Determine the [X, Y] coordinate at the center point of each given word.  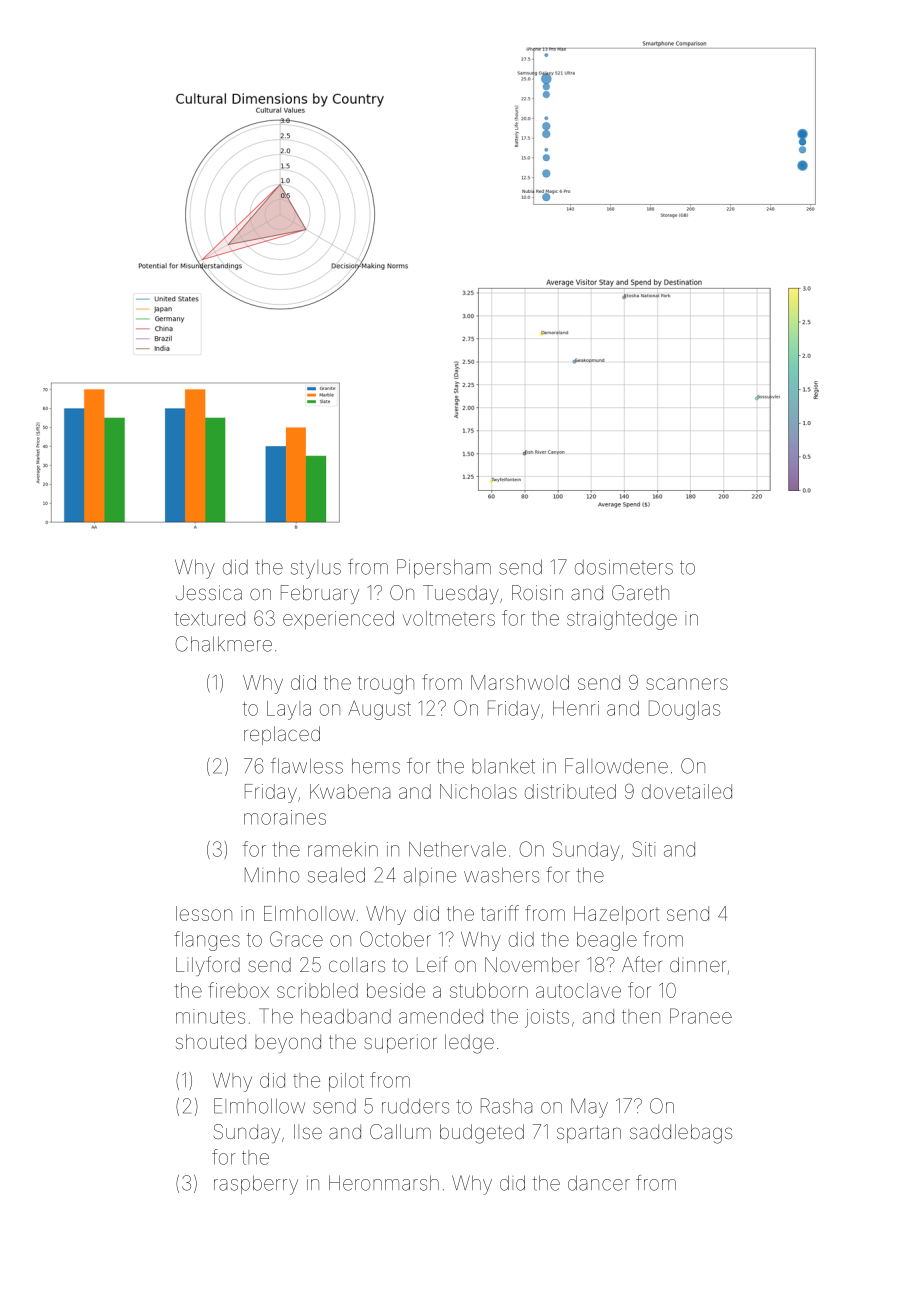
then [641, 1016]
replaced [282, 735]
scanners [687, 684]
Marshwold [520, 682]
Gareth [640, 592]
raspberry [256, 1185]
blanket [503, 766]
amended [441, 1016]
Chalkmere [223, 644]
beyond [288, 1043]
